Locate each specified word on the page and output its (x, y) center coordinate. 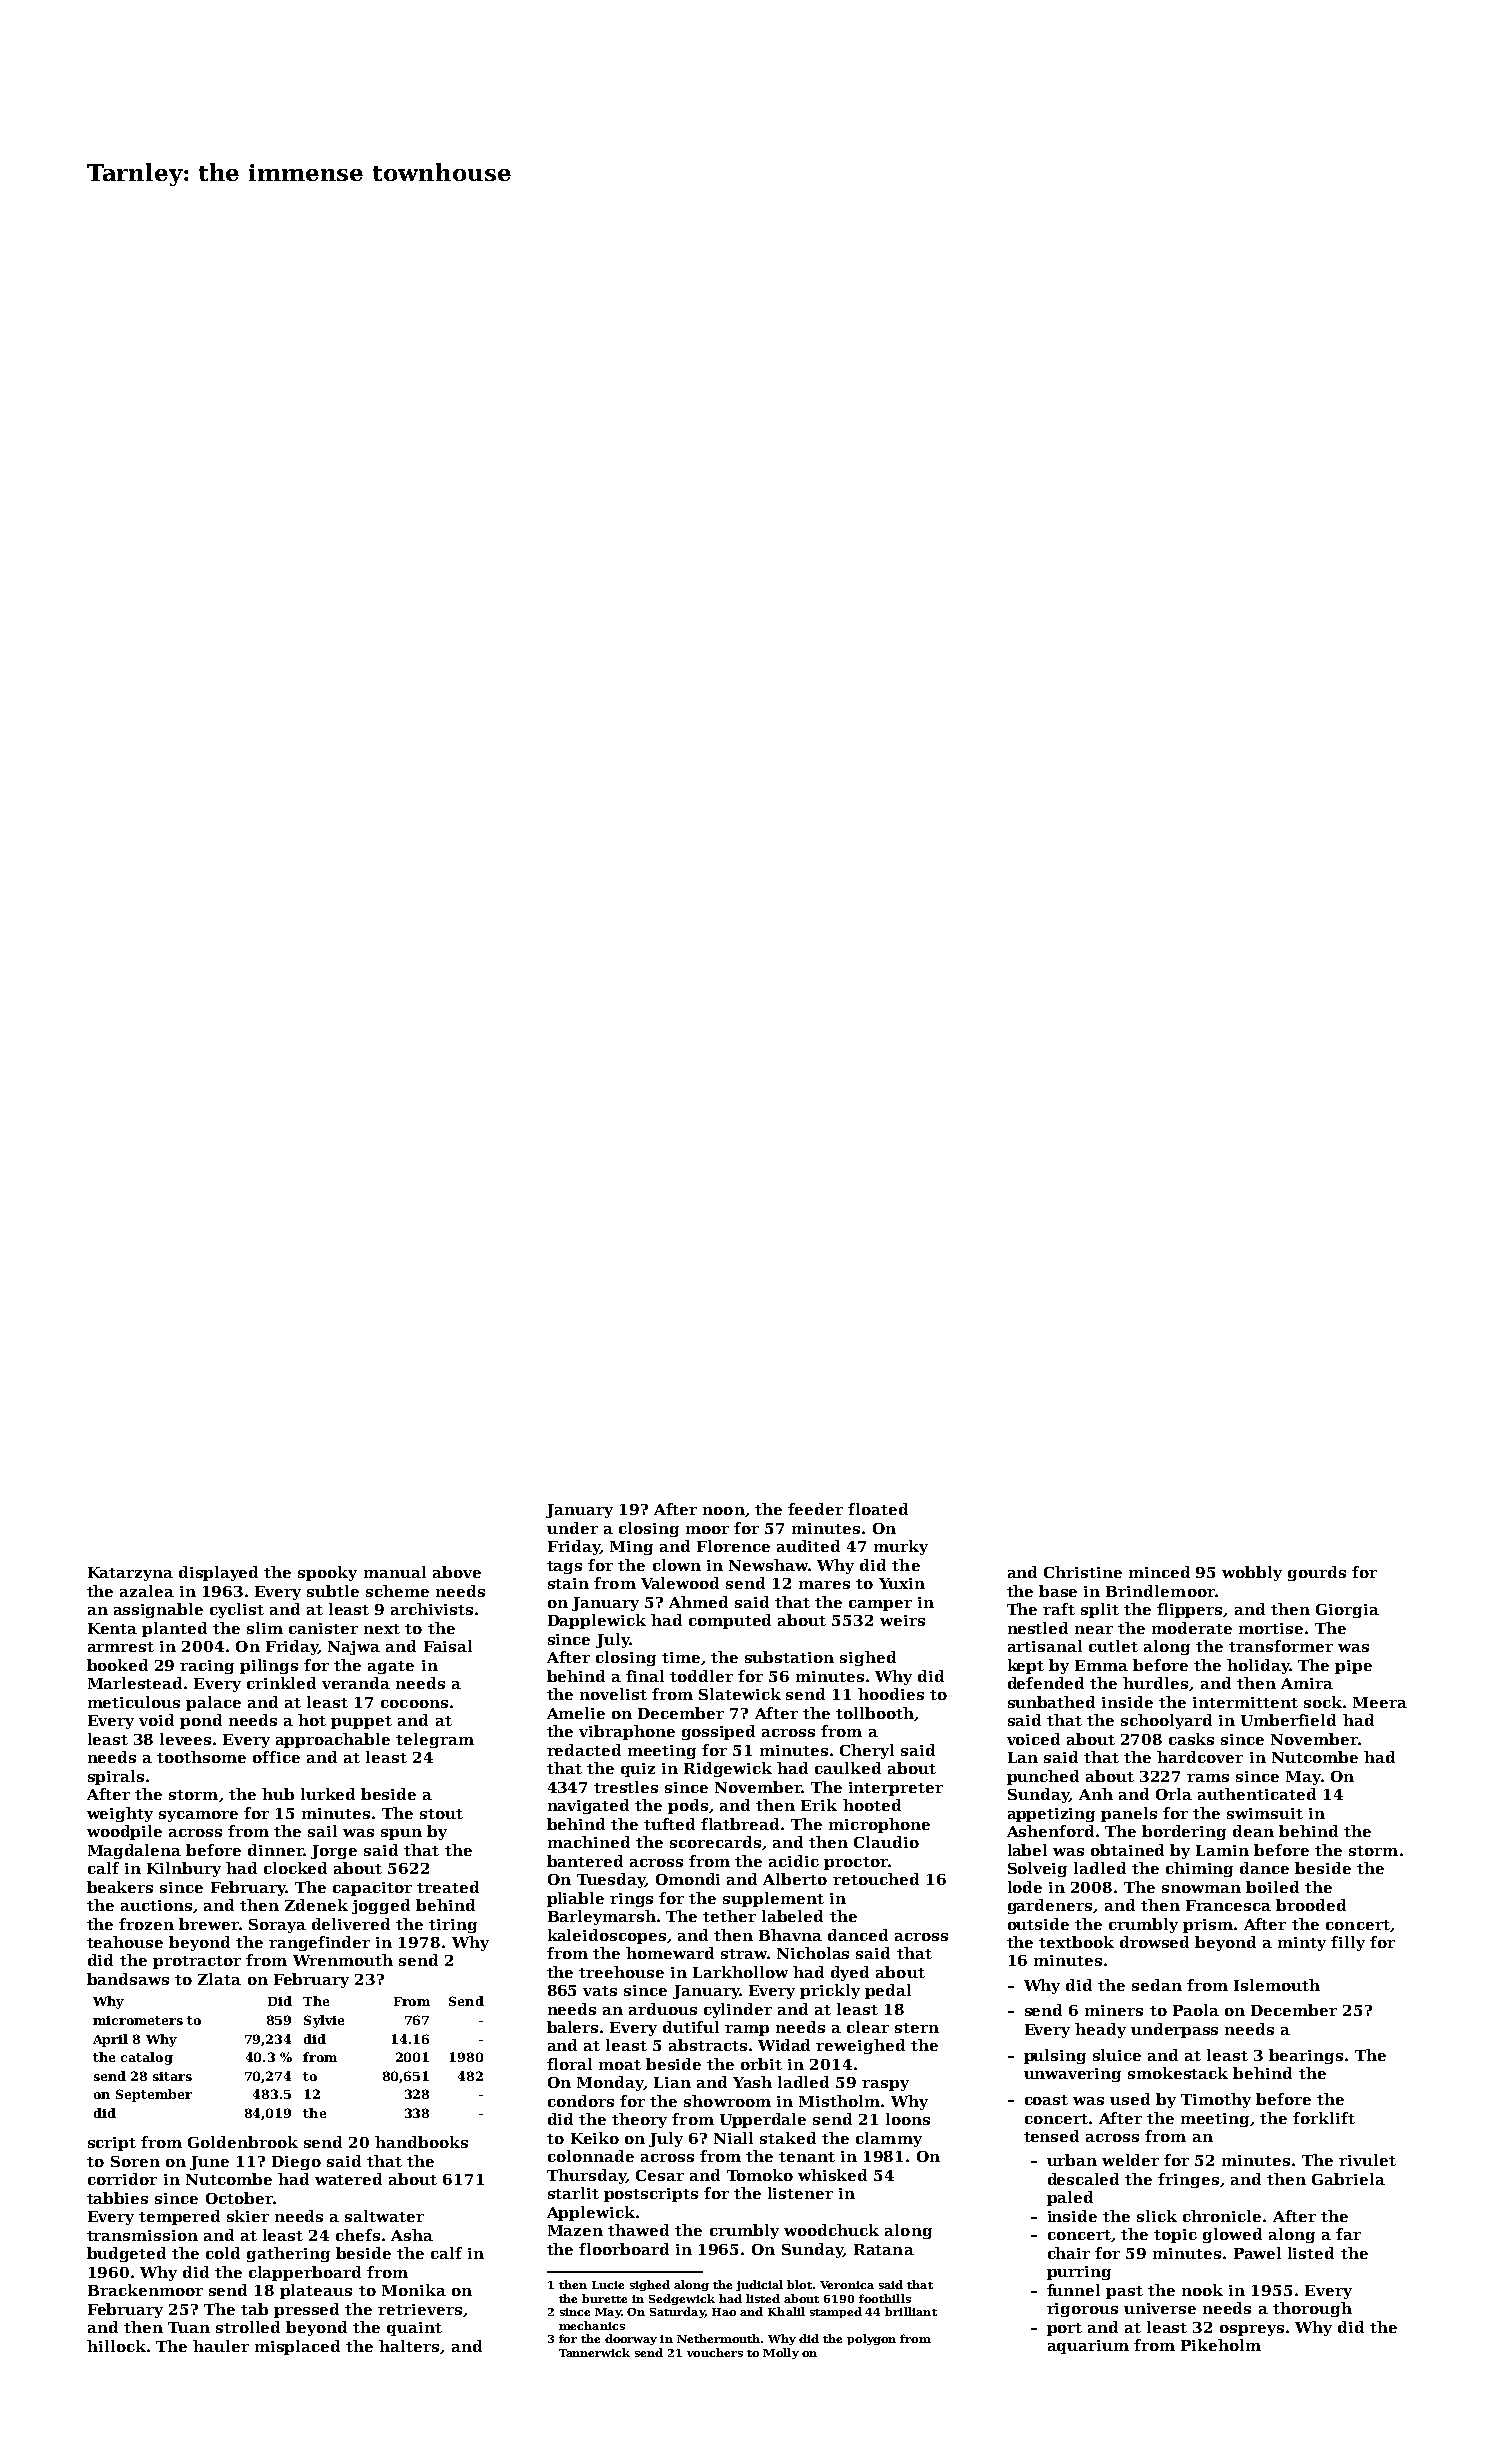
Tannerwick (594, 2352)
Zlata (219, 1979)
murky (901, 1547)
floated (878, 1509)
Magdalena (134, 1851)
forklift (1324, 2118)
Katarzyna (130, 1574)
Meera (1380, 1702)
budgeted (126, 2254)
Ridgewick (728, 1769)
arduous (663, 2009)
